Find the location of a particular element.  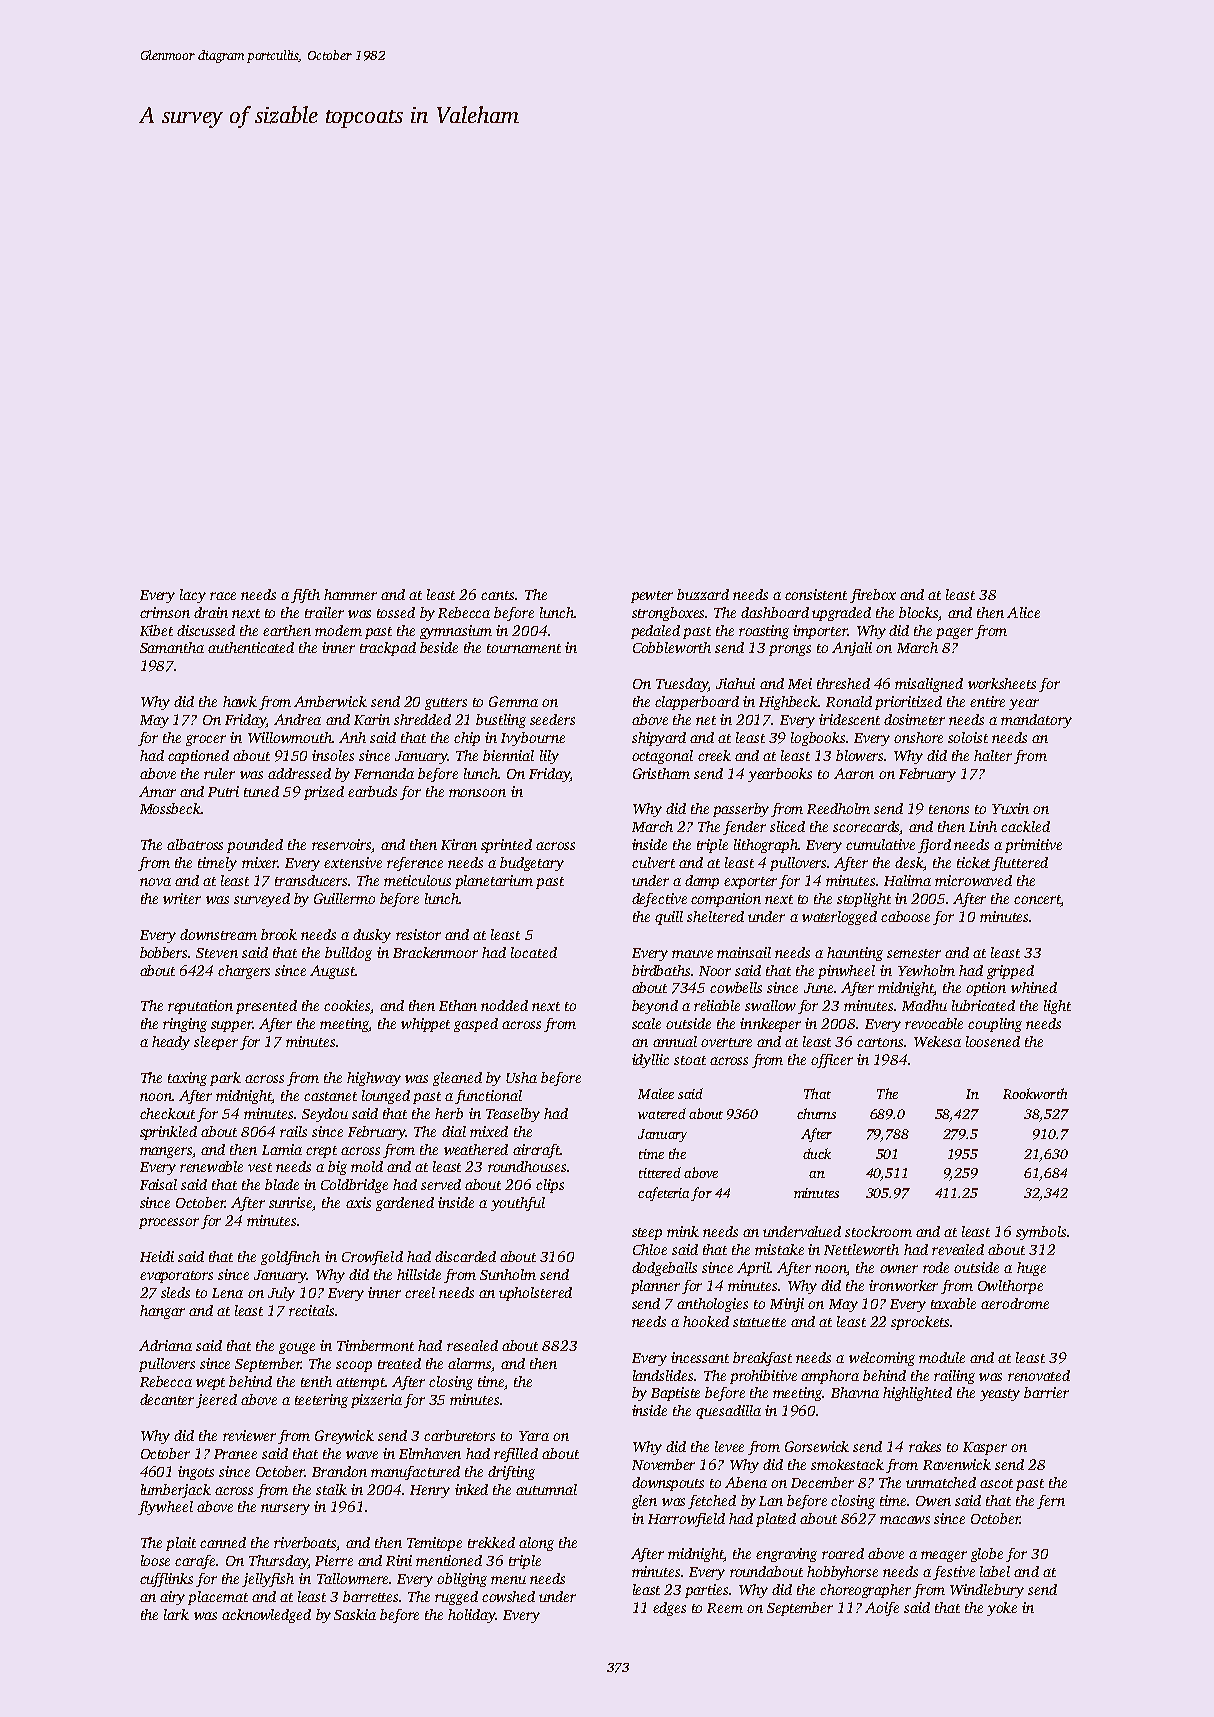

dashboard is located at coordinates (775, 612).
